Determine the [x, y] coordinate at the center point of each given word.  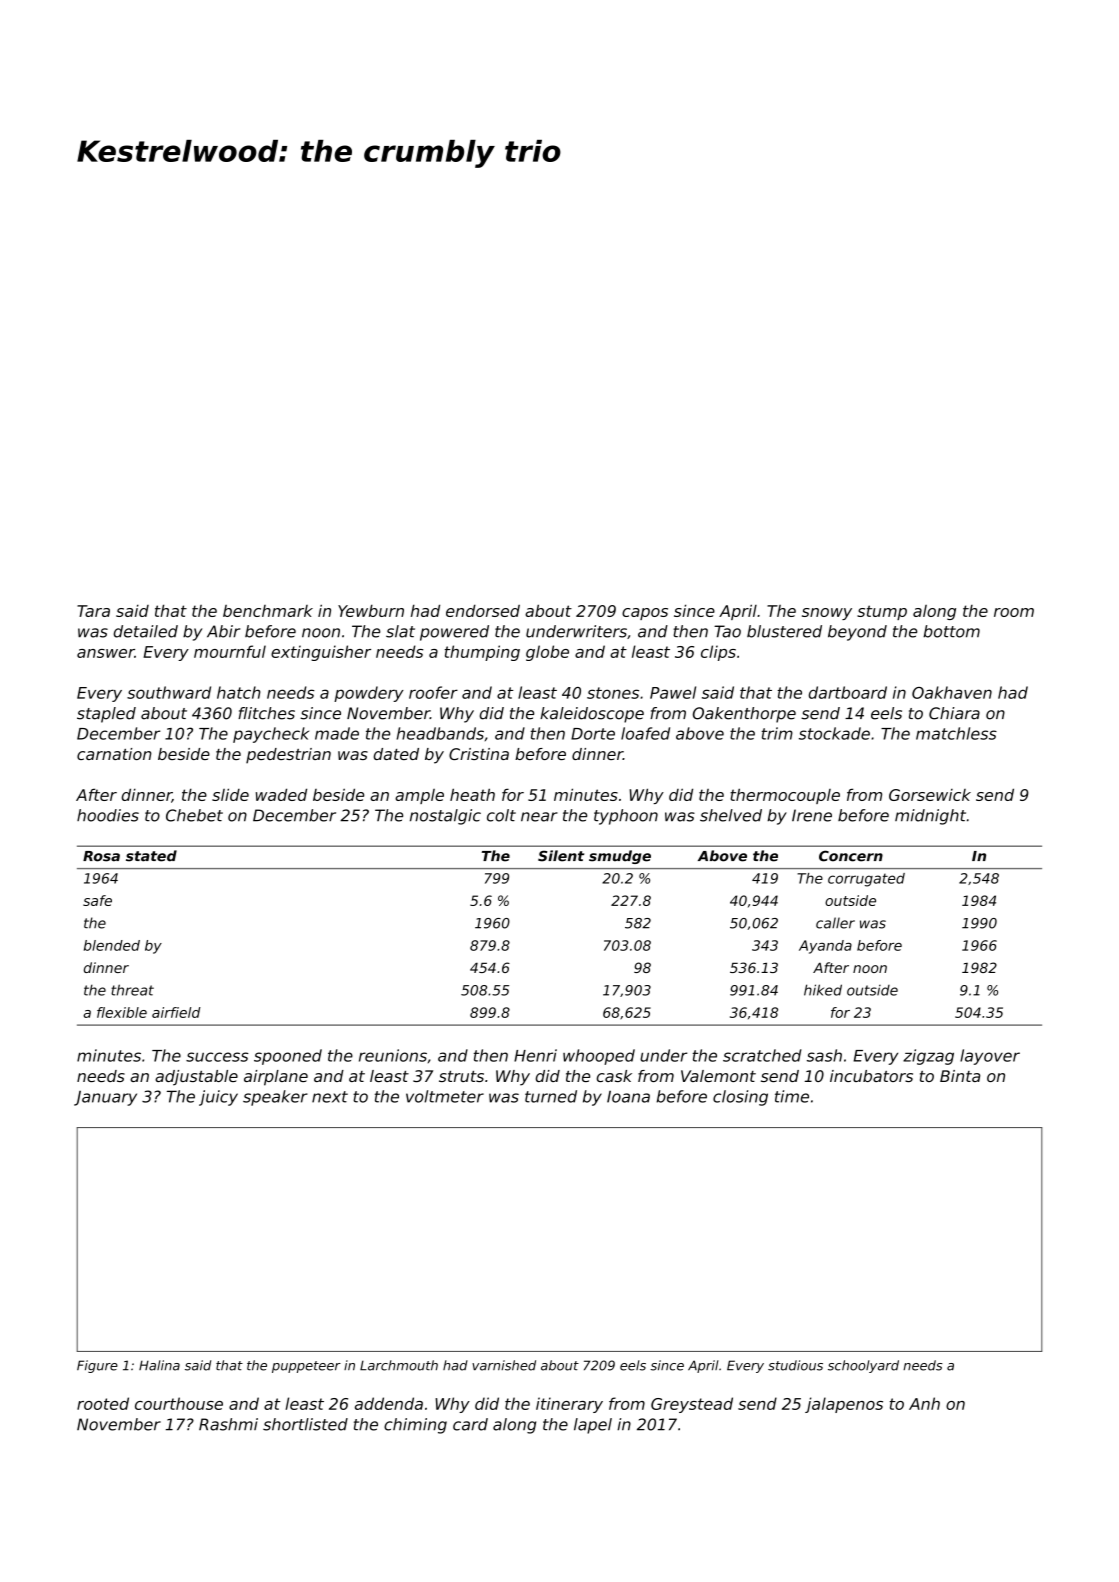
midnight [930, 817]
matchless [956, 733]
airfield [176, 1012]
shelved [731, 815]
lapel [593, 1426]
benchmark [268, 611]
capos [645, 614]
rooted [103, 1403]
